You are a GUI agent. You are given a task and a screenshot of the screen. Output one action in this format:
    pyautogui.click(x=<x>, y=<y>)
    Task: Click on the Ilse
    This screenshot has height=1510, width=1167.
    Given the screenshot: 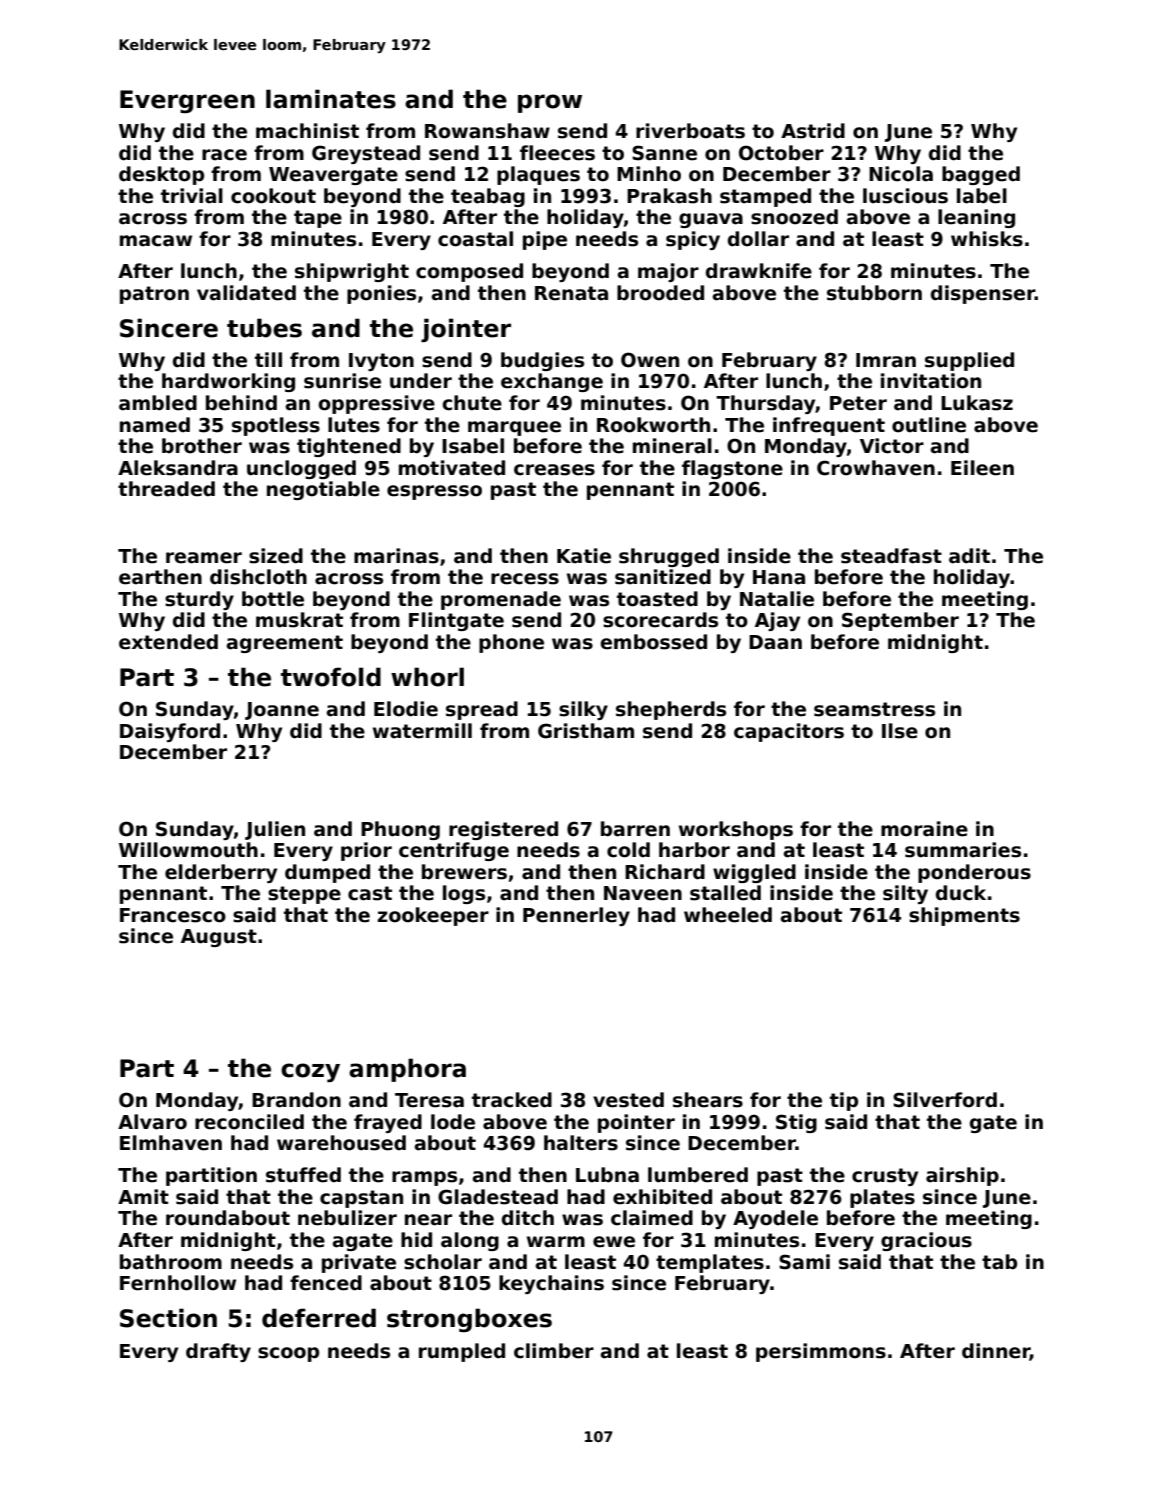 What is the action you would take?
    pyautogui.click(x=900, y=731)
